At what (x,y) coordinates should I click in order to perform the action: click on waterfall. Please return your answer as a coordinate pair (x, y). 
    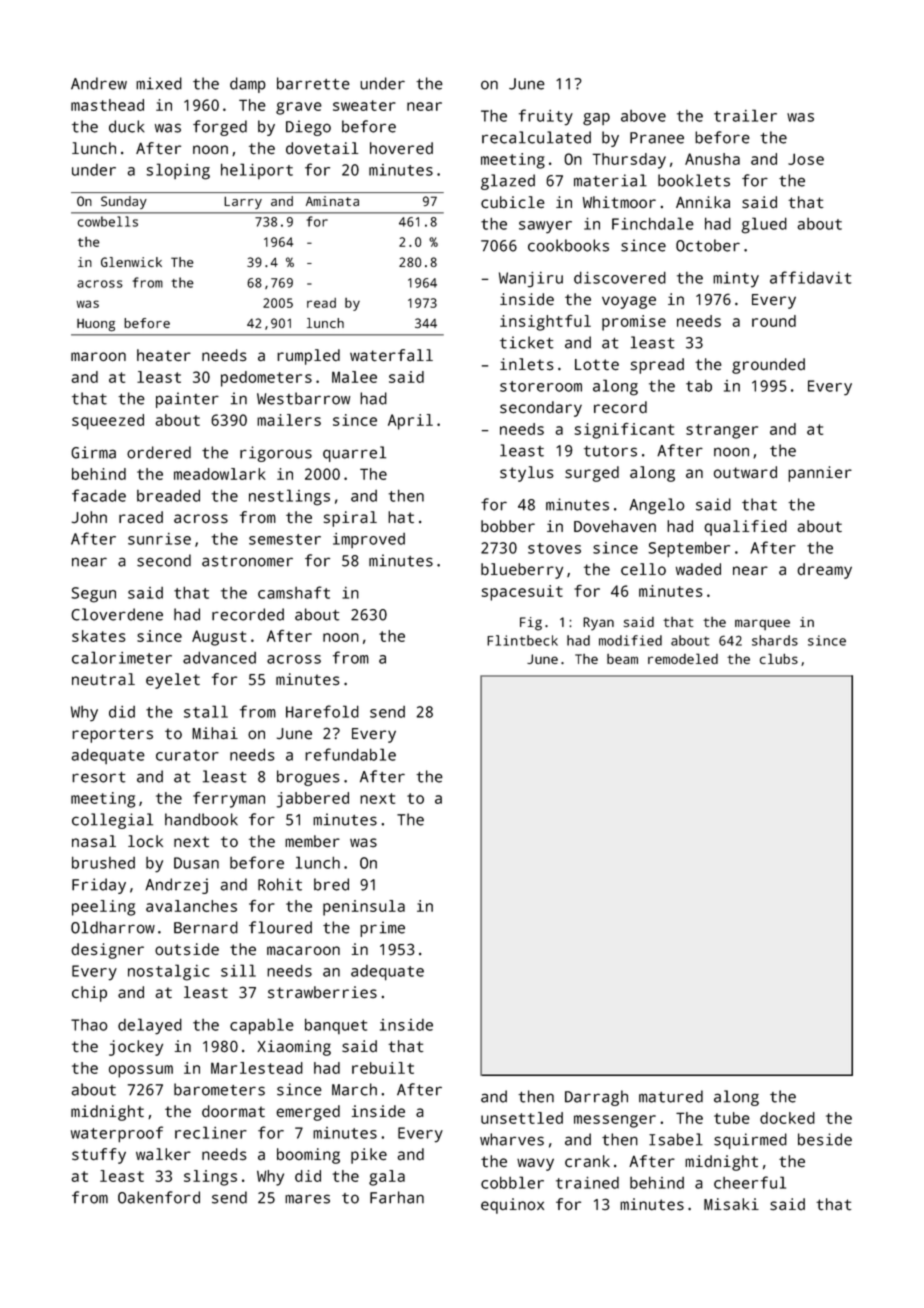
    Looking at the image, I should click on (391, 355).
